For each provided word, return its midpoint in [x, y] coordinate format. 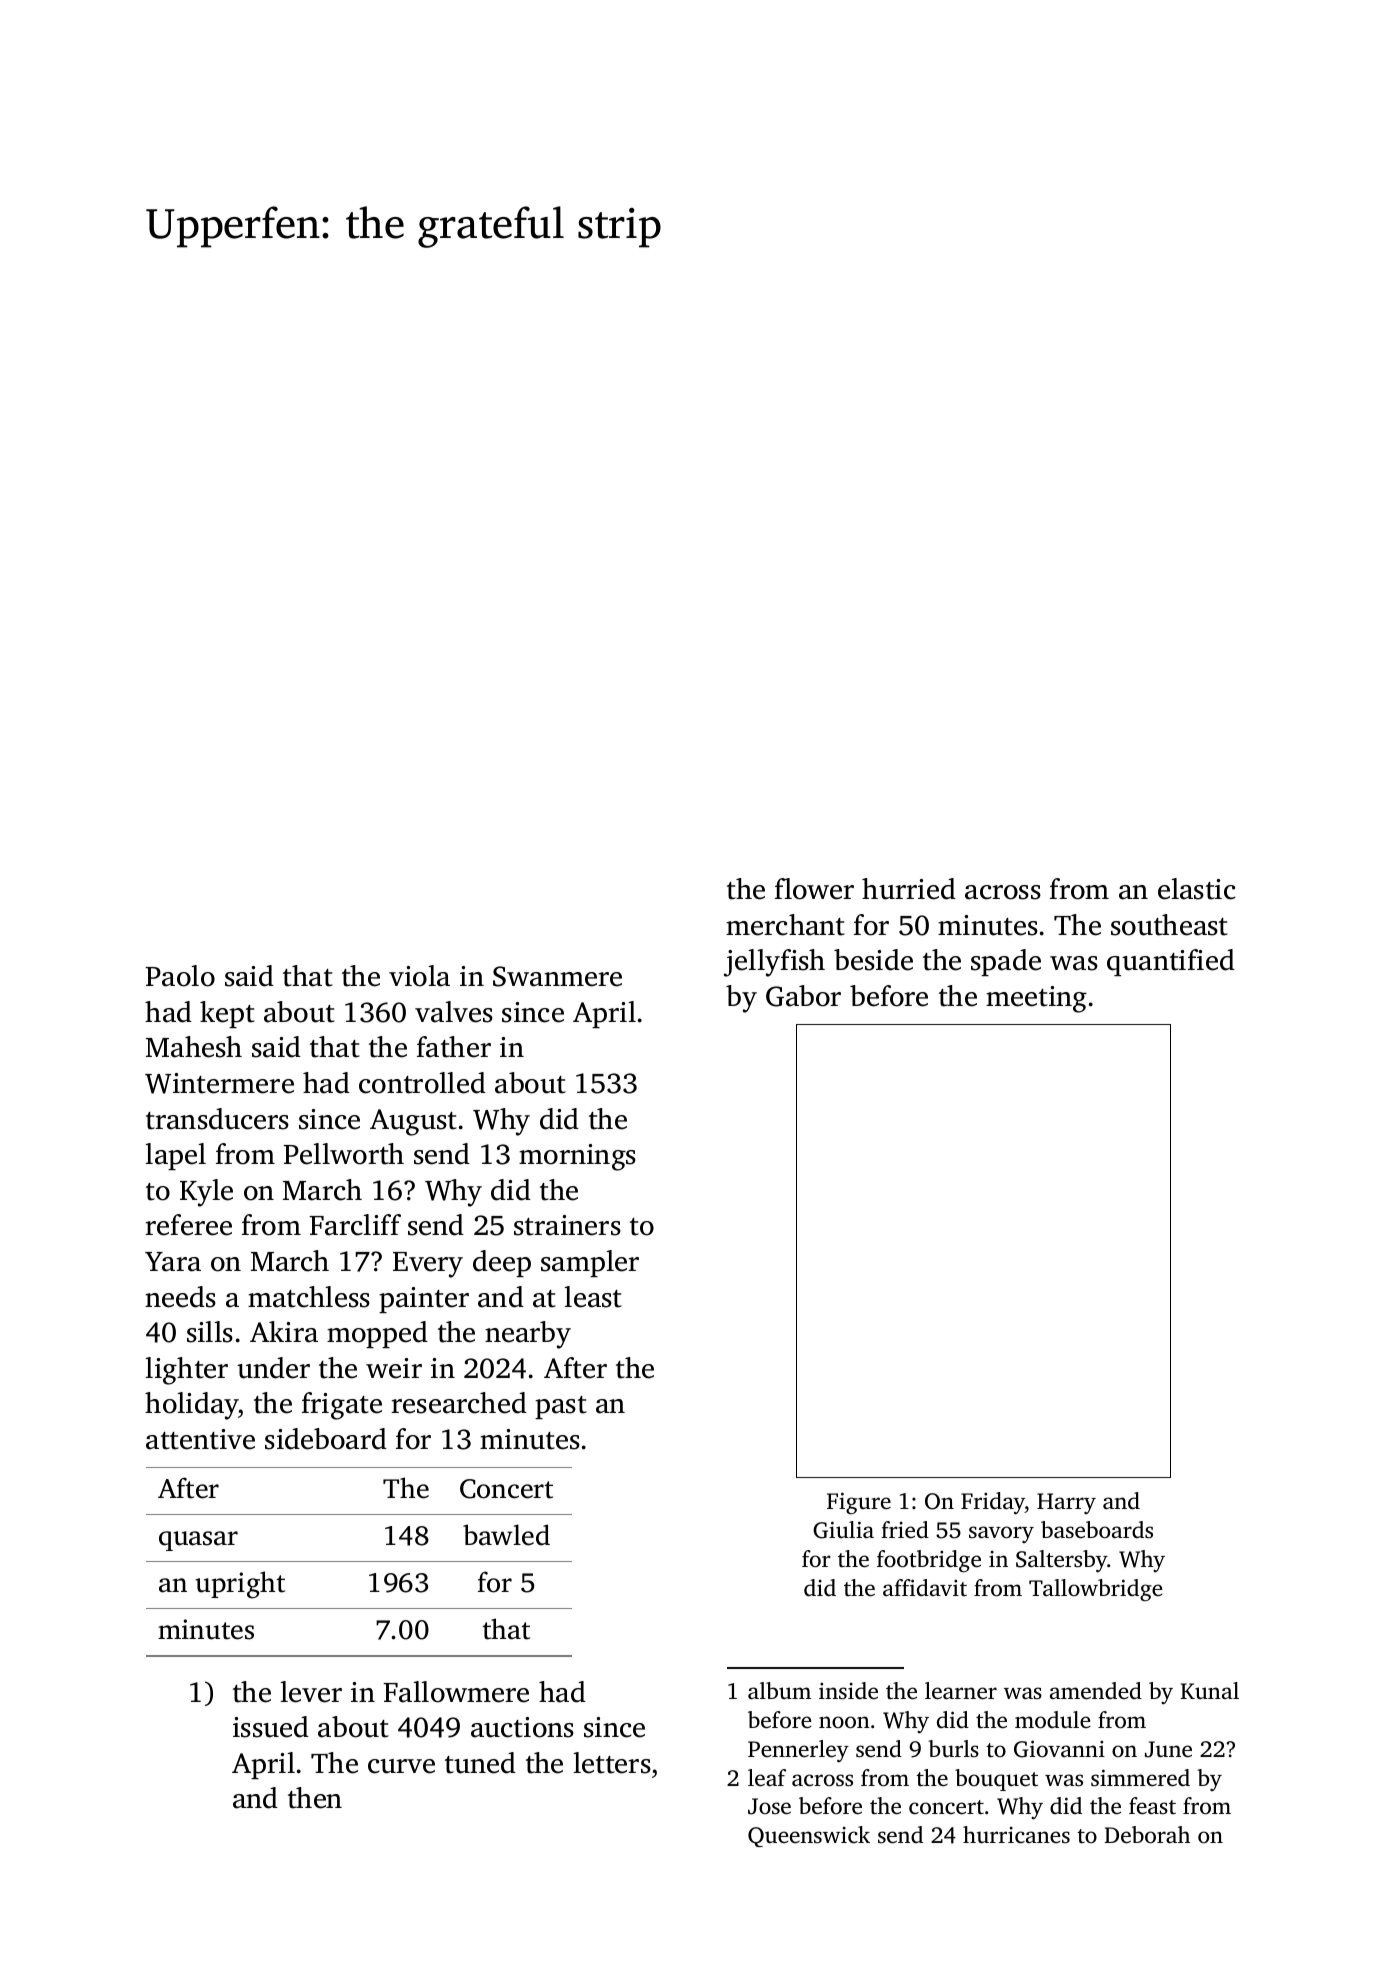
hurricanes [1016, 1835]
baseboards [1097, 1530]
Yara [173, 1262]
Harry [1066, 1503]
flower [814, 889]
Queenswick [809, 1836]
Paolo [180, 976]
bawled [506, 1535]
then [315, 1798]
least [593, 1297]
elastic [1197, 889]
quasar [198, 1541]
